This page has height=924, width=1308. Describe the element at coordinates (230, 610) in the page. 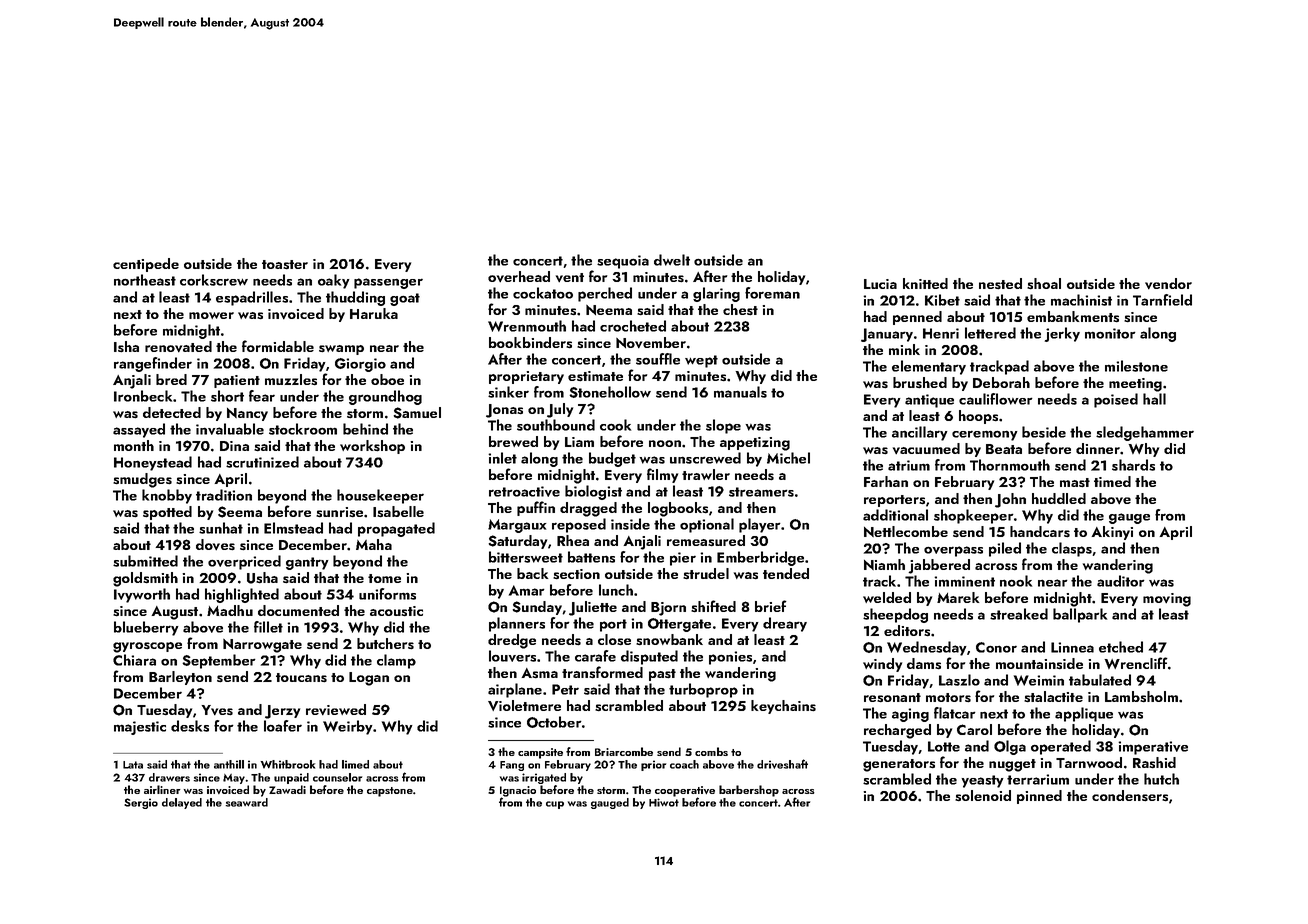

I see `Madhu` at that location.
